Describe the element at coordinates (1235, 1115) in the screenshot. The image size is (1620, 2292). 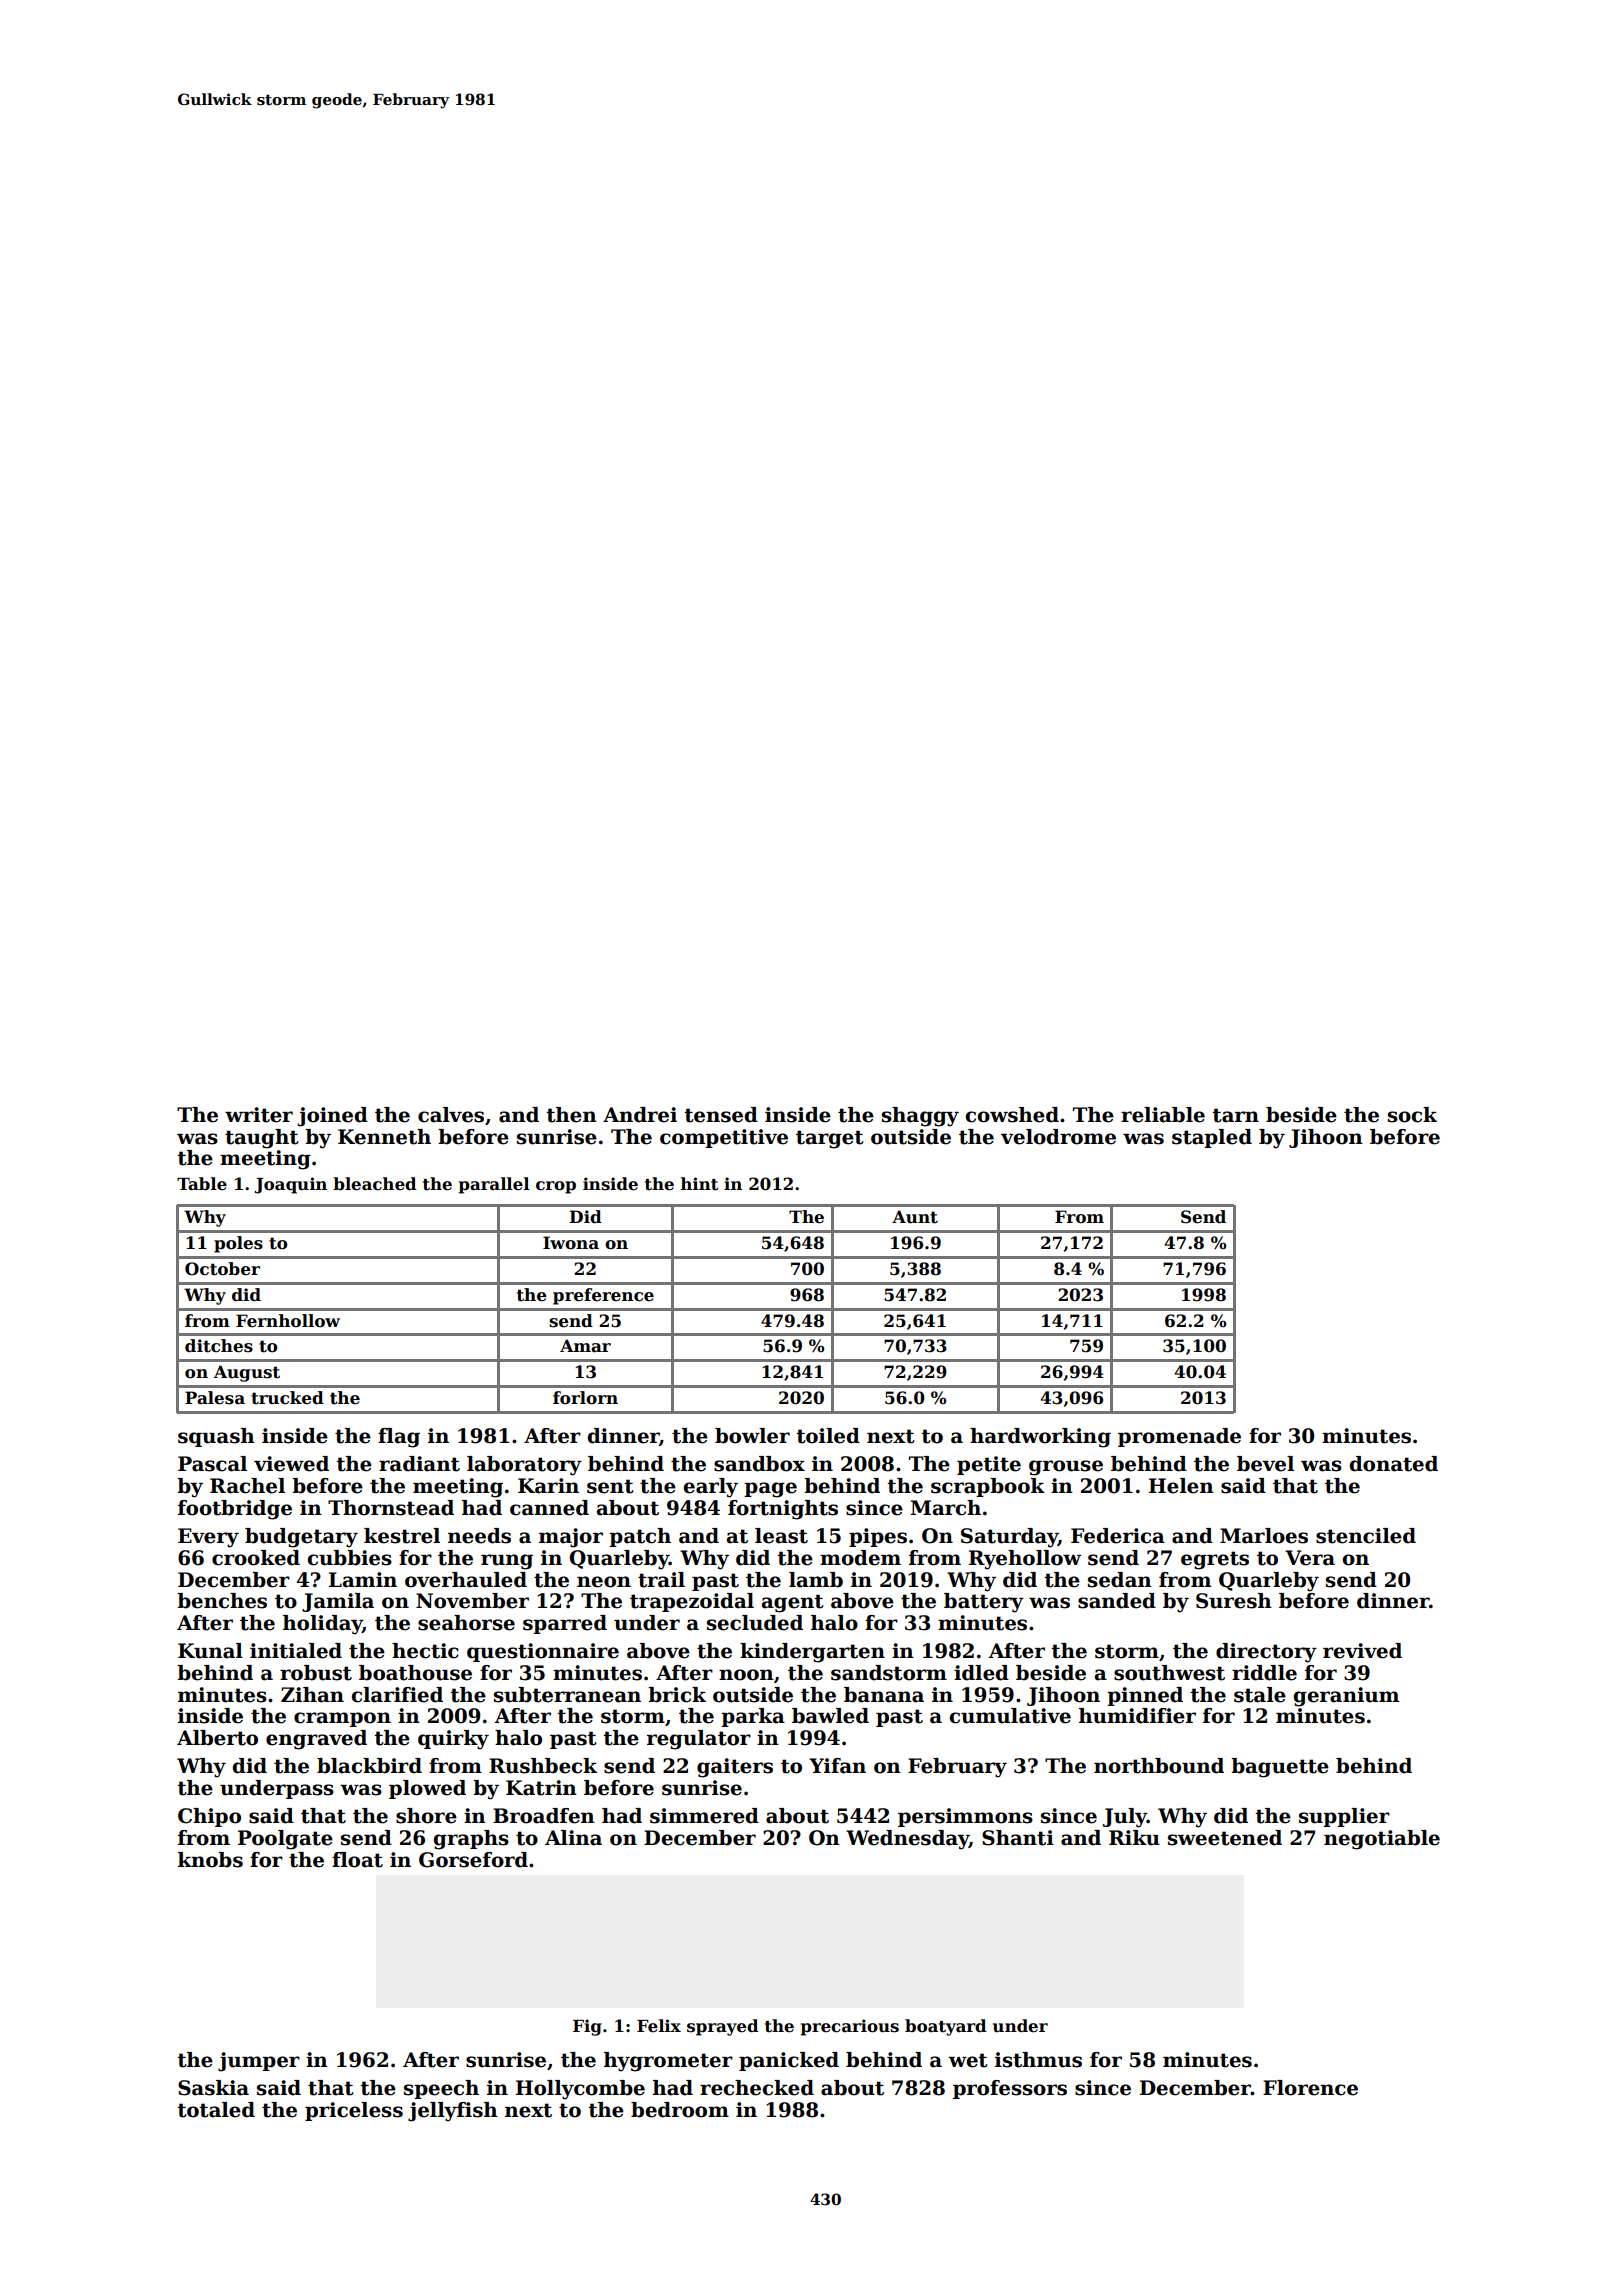
I see `tarn` at that location.
